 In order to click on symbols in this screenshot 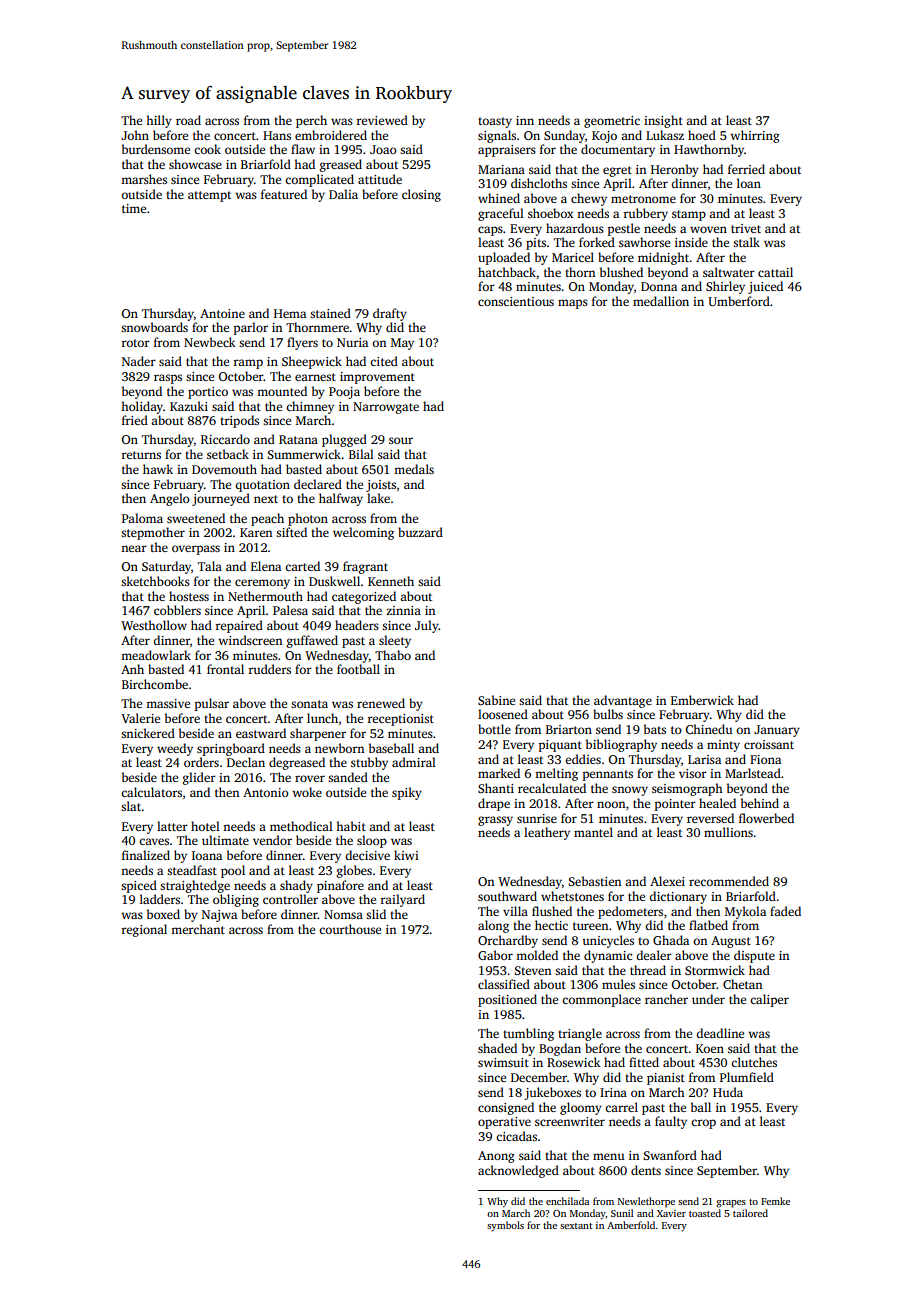, I will do `click(505, 1226)`.
